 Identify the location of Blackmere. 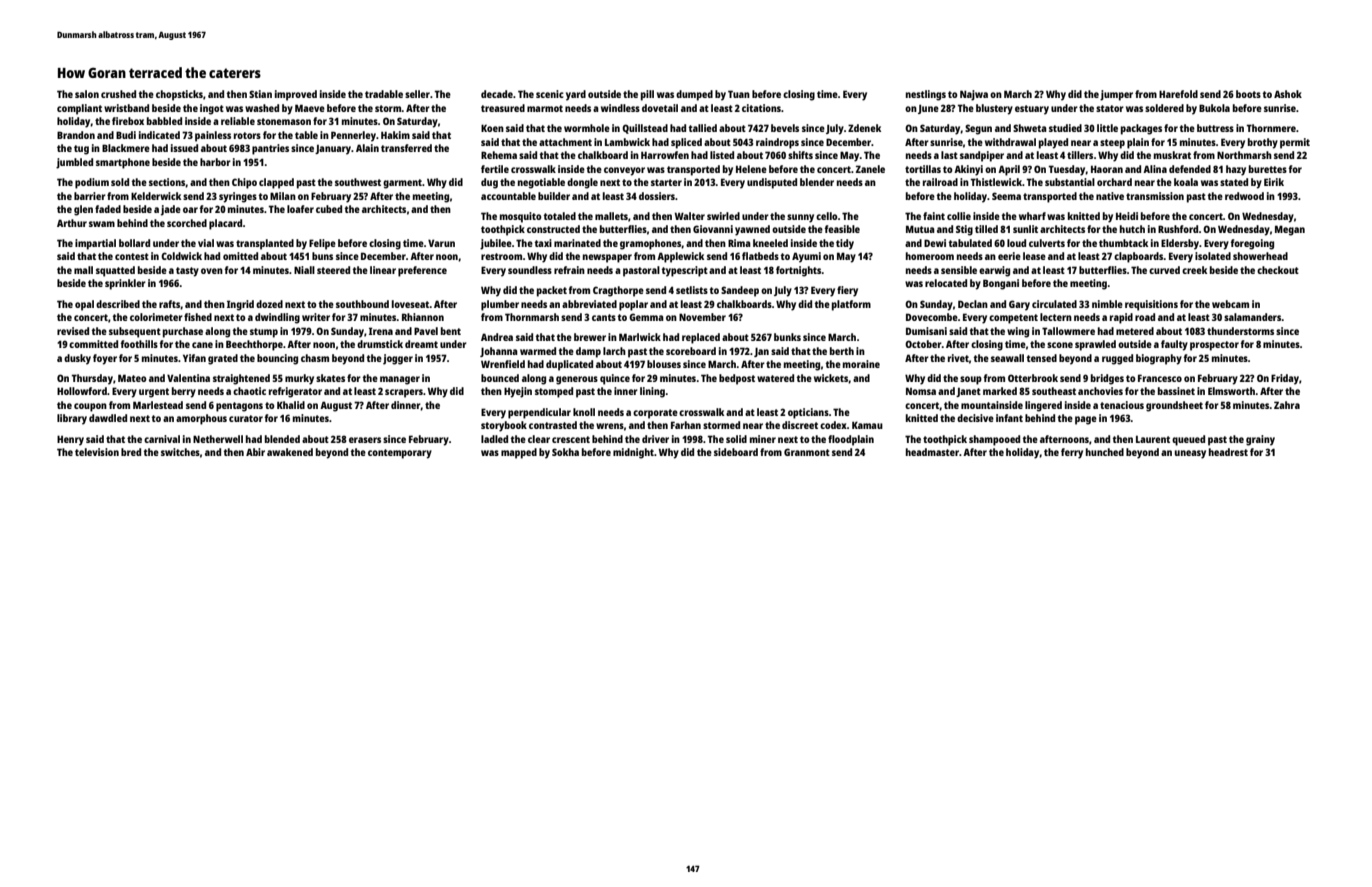
(126, 148).
